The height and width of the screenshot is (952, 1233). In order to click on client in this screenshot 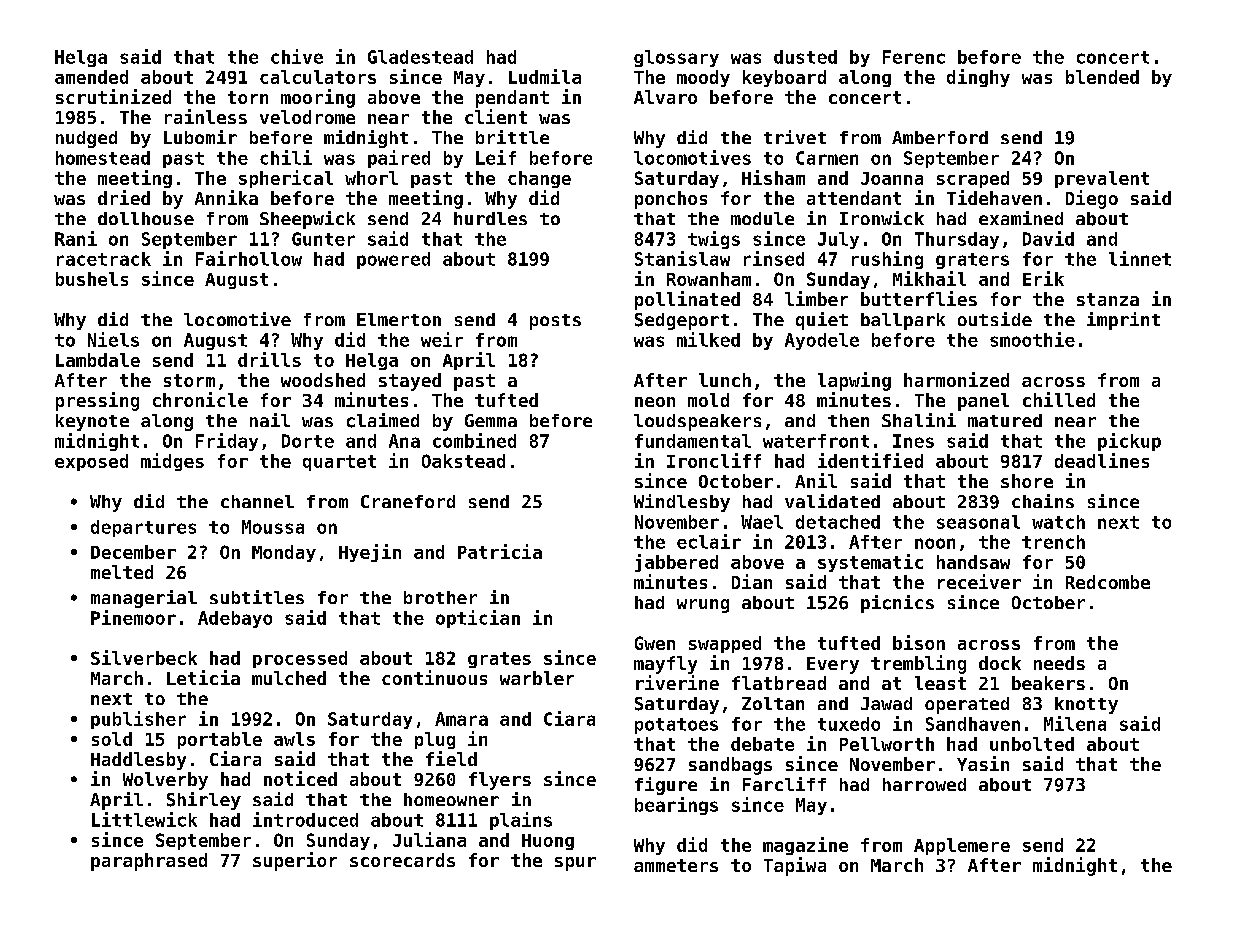, I will do `click(496, 116)`.
